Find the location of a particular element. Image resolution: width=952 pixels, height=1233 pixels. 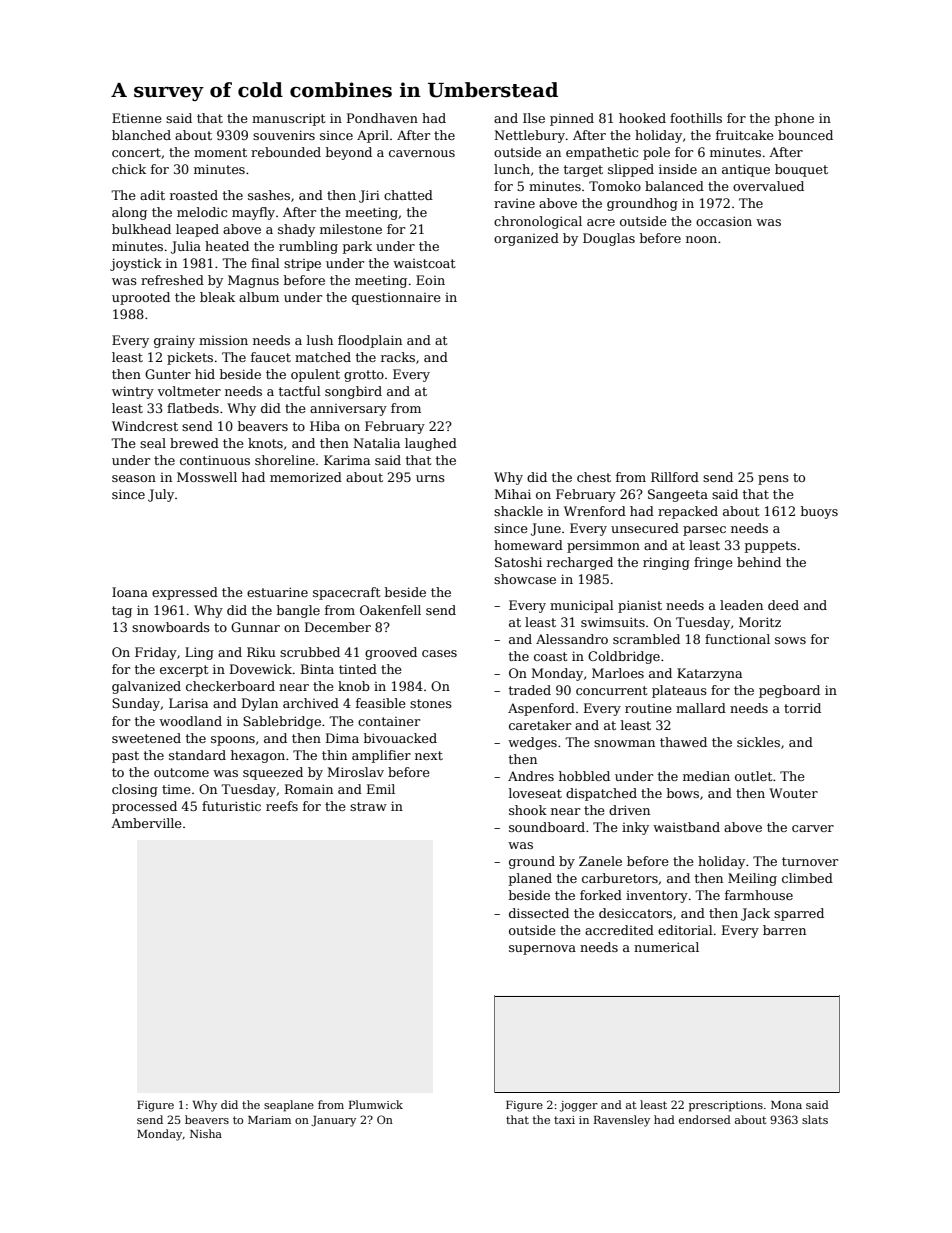

inventory is located at coordinates (657, 897).
